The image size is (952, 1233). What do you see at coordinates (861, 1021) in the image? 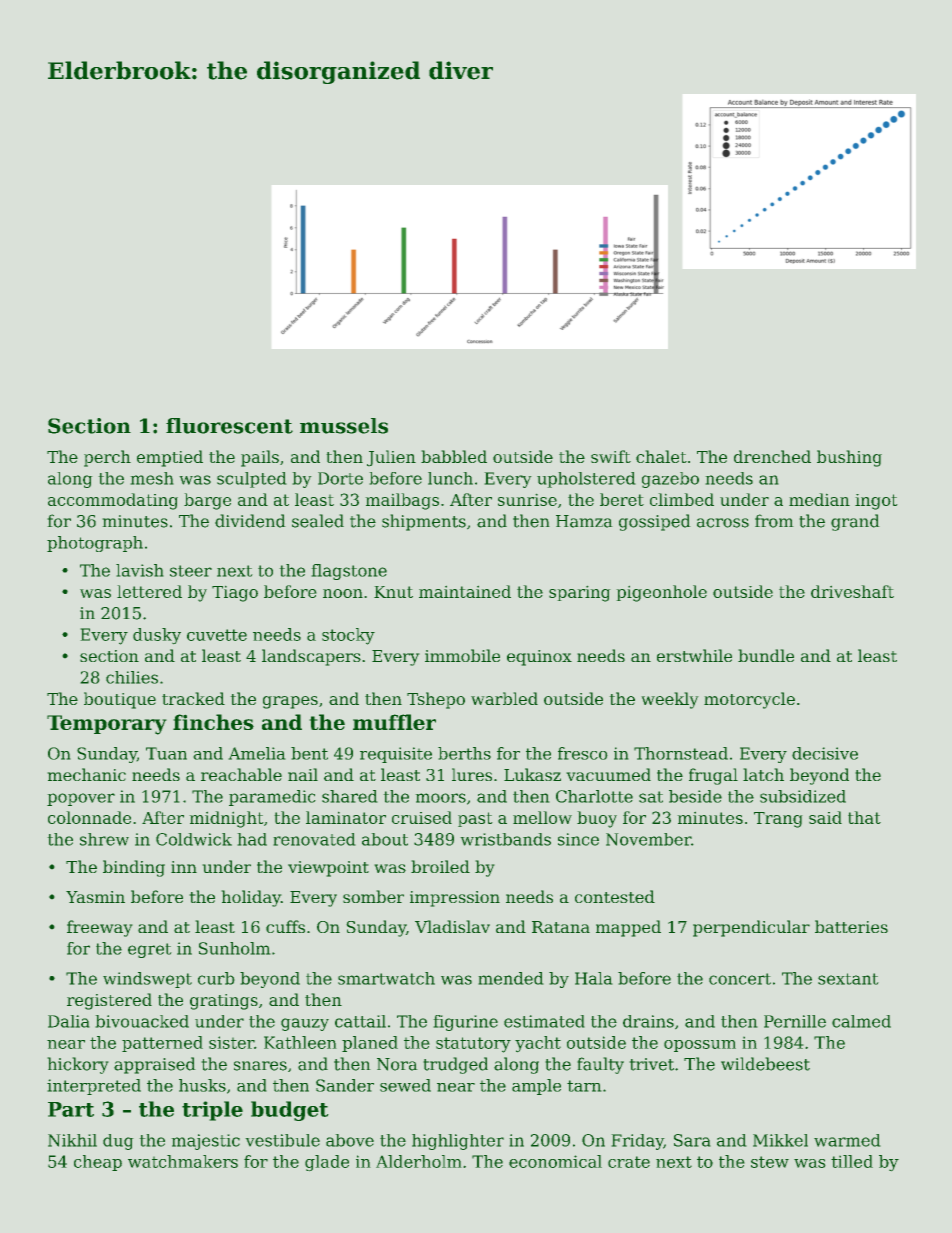
I see `calmed` at bounding box center [861, 1021].
